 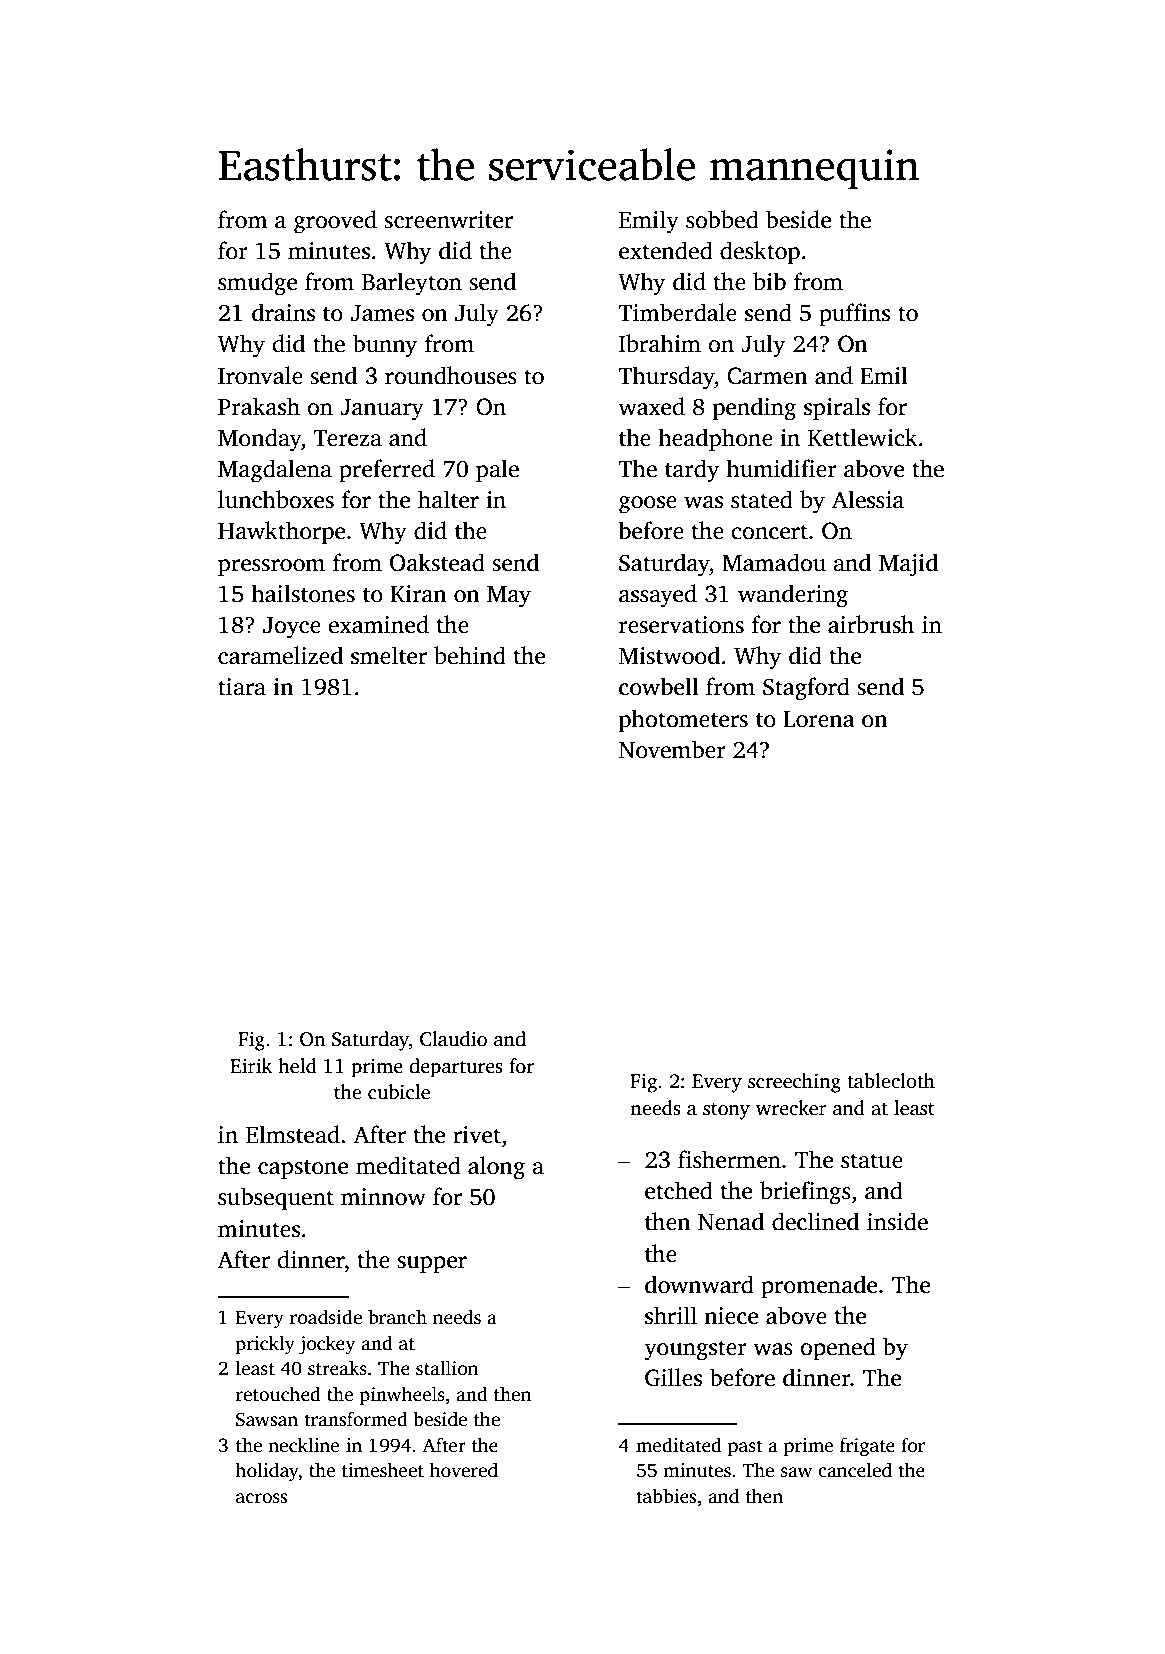 I want to click on hovered, so click(x=464, y=1470).
